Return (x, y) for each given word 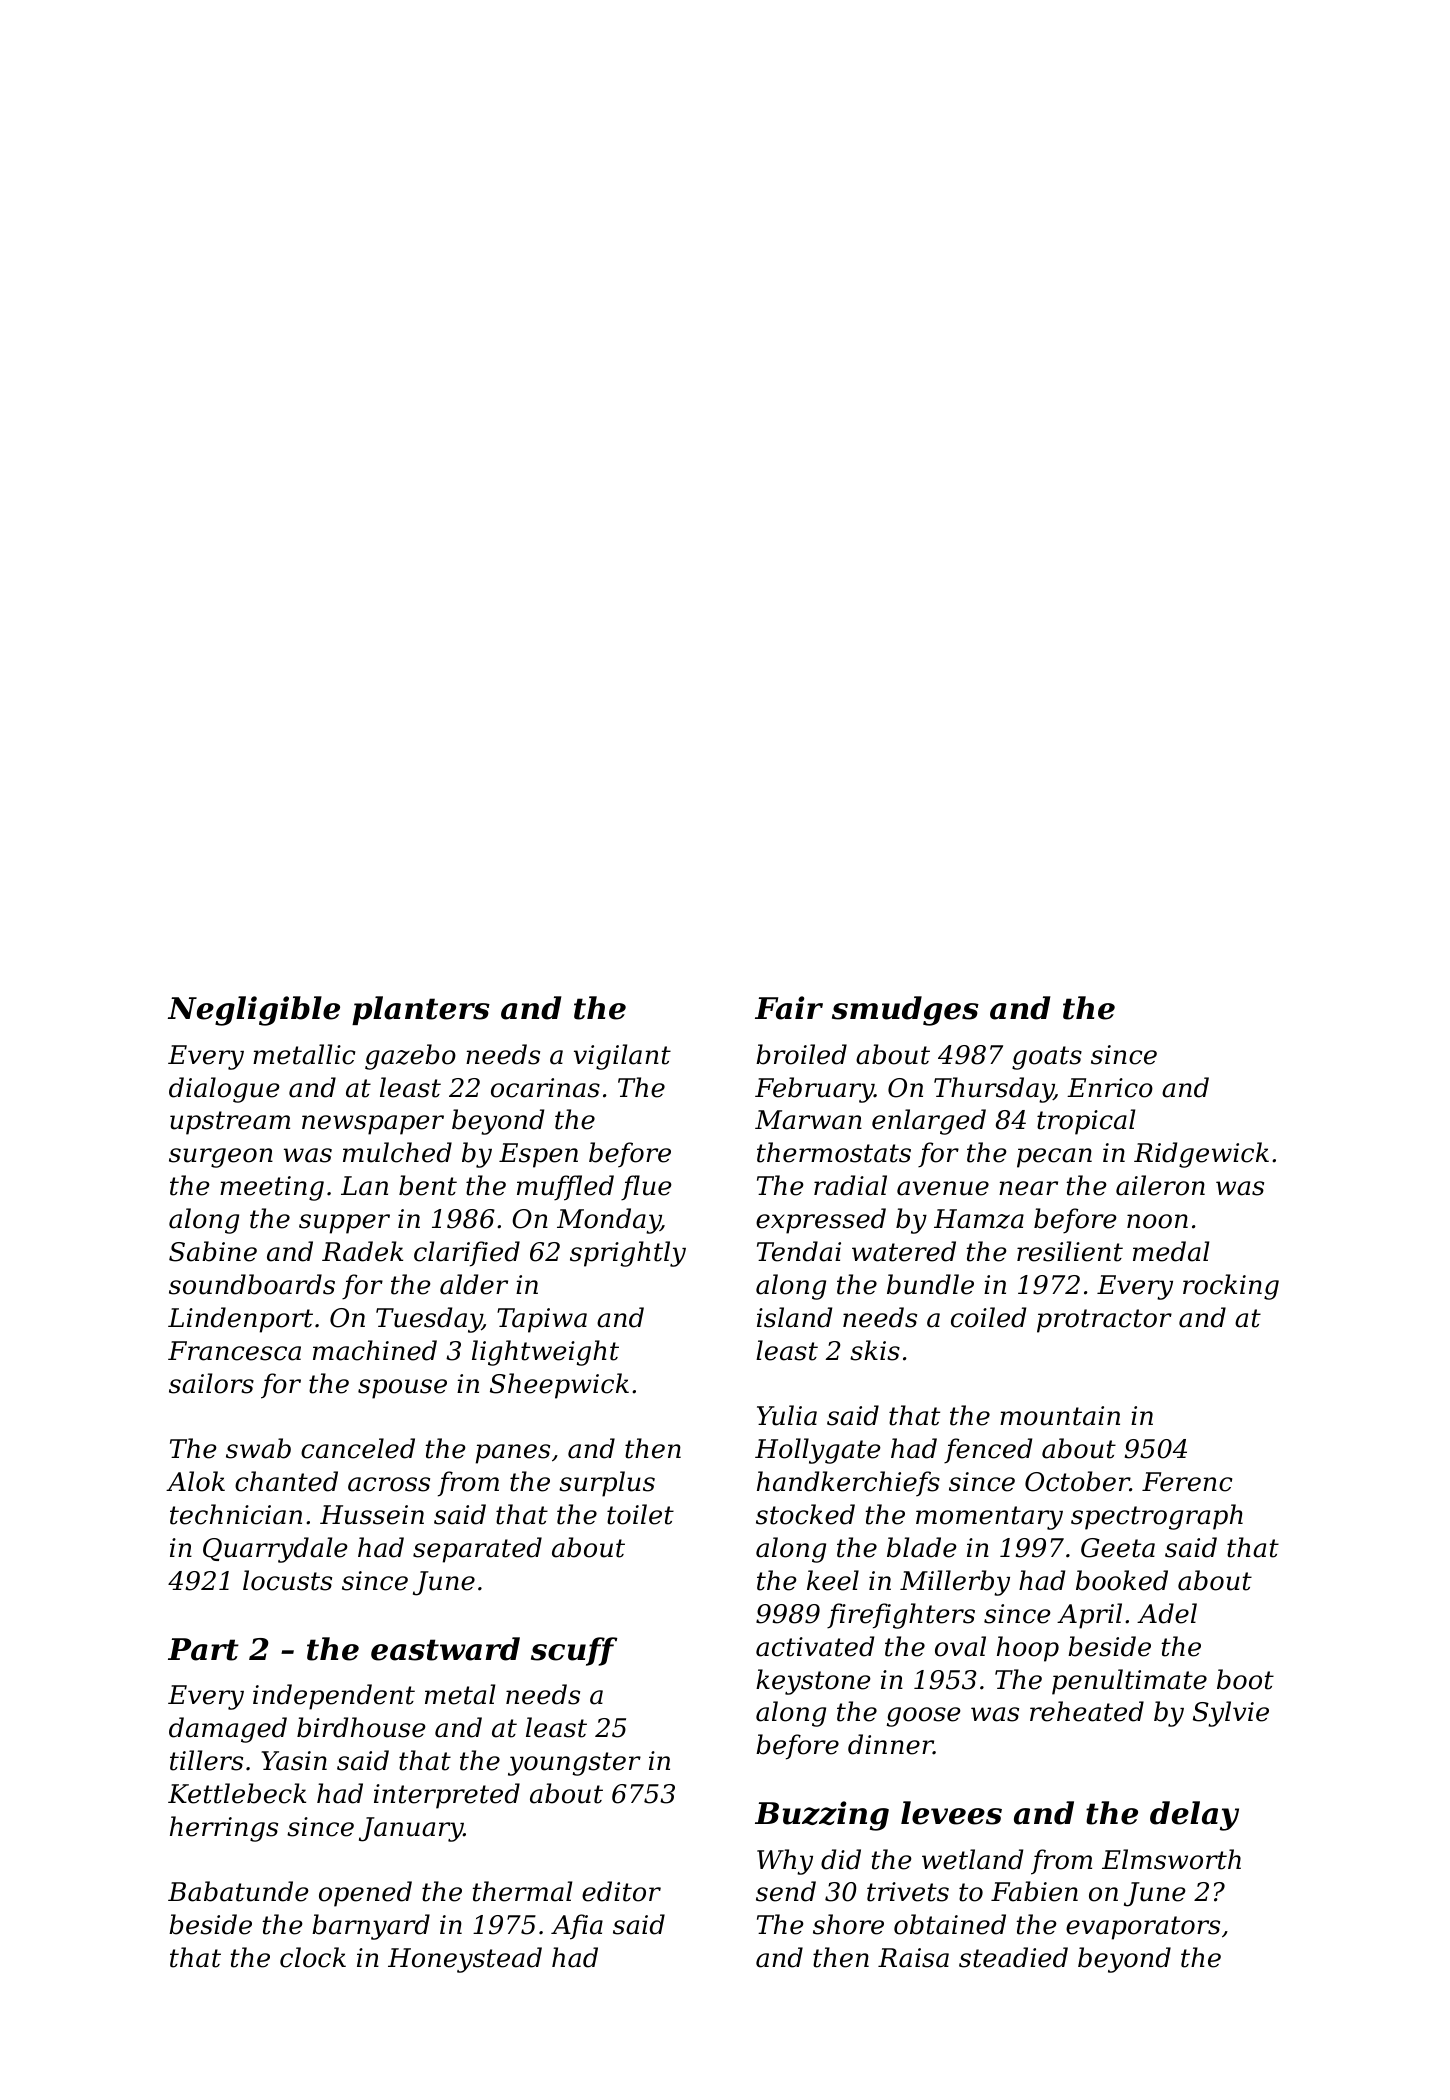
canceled (358, 1448)
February (814, 1090)
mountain (1060, 1416)
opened (365, 1894)
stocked (805, 1514)
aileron (1160, 1185)
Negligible (254, 1011)
